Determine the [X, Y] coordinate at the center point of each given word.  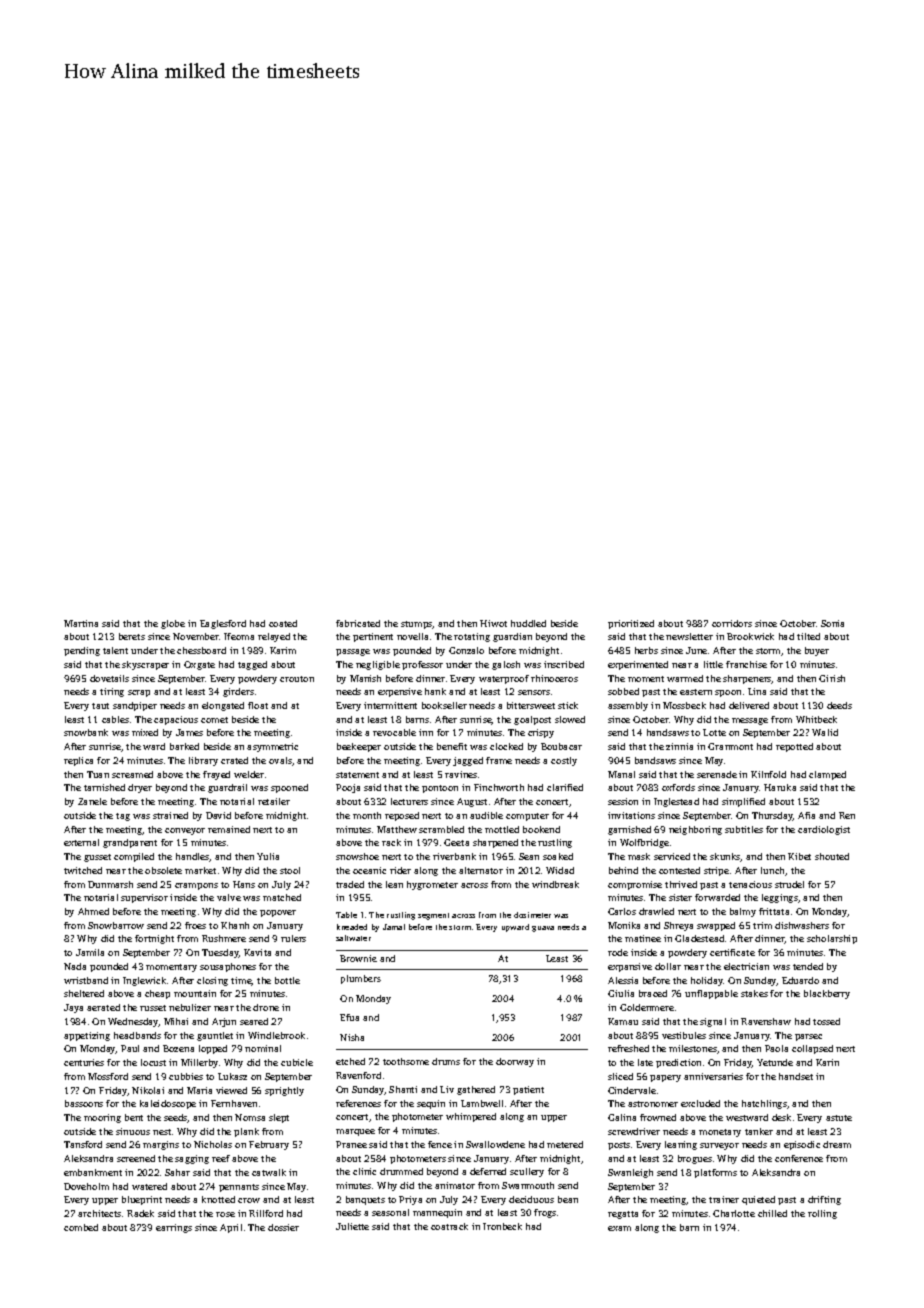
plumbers [361, 979]
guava [543, 929]
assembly [628, 706]
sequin [431, 1104]
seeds [176, 1118]
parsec [808, 1037]
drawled [656, 911]
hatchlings [764, 1104]
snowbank [86, 732]
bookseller [444, 705]
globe [173, 624]
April [231, 1228]
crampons [196, 886]
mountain [195, 993]
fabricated [358, 623]
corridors [732, 623]
